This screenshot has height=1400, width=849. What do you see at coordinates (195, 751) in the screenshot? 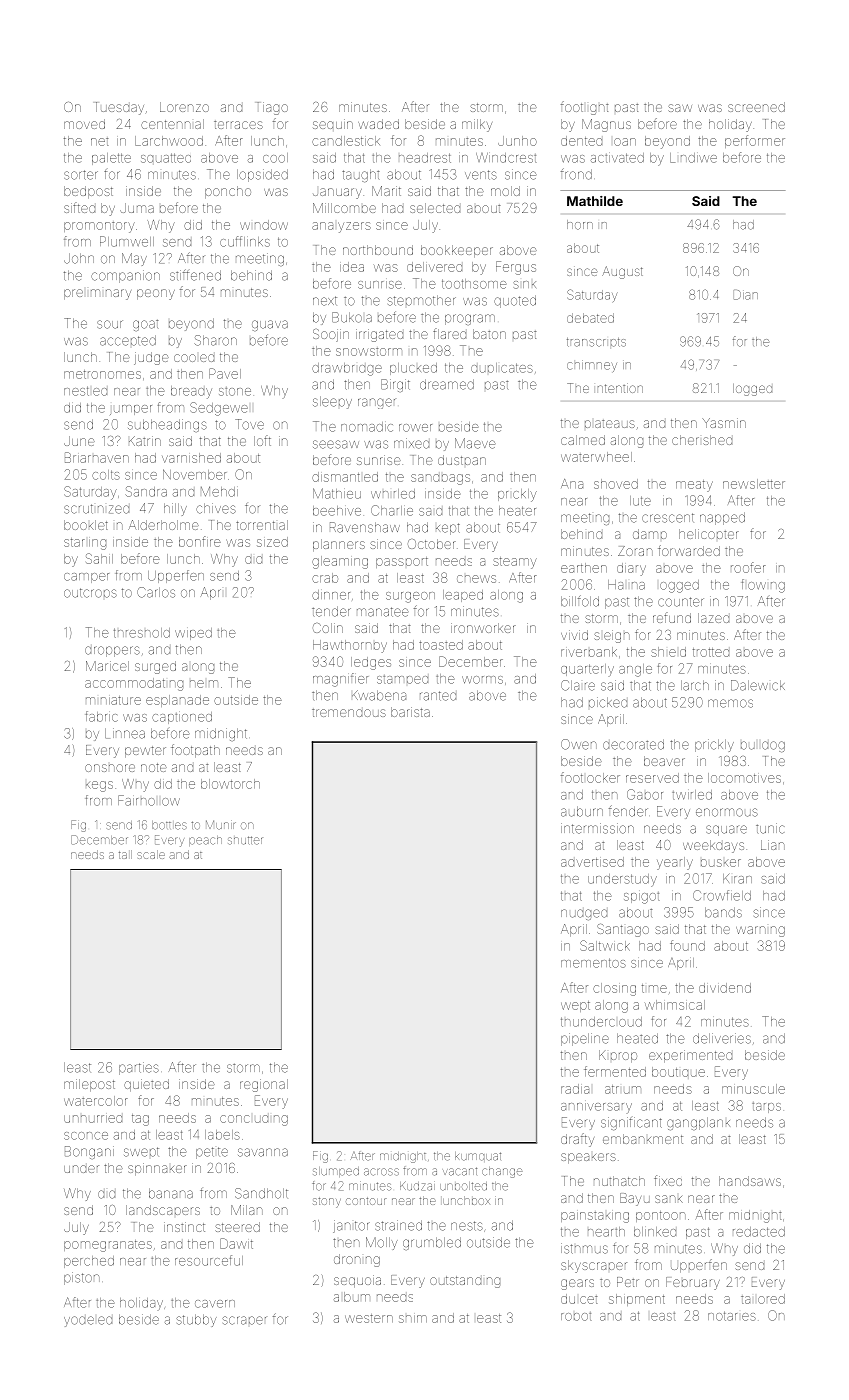
I see `footpath` at bounding box center [195, 751].
